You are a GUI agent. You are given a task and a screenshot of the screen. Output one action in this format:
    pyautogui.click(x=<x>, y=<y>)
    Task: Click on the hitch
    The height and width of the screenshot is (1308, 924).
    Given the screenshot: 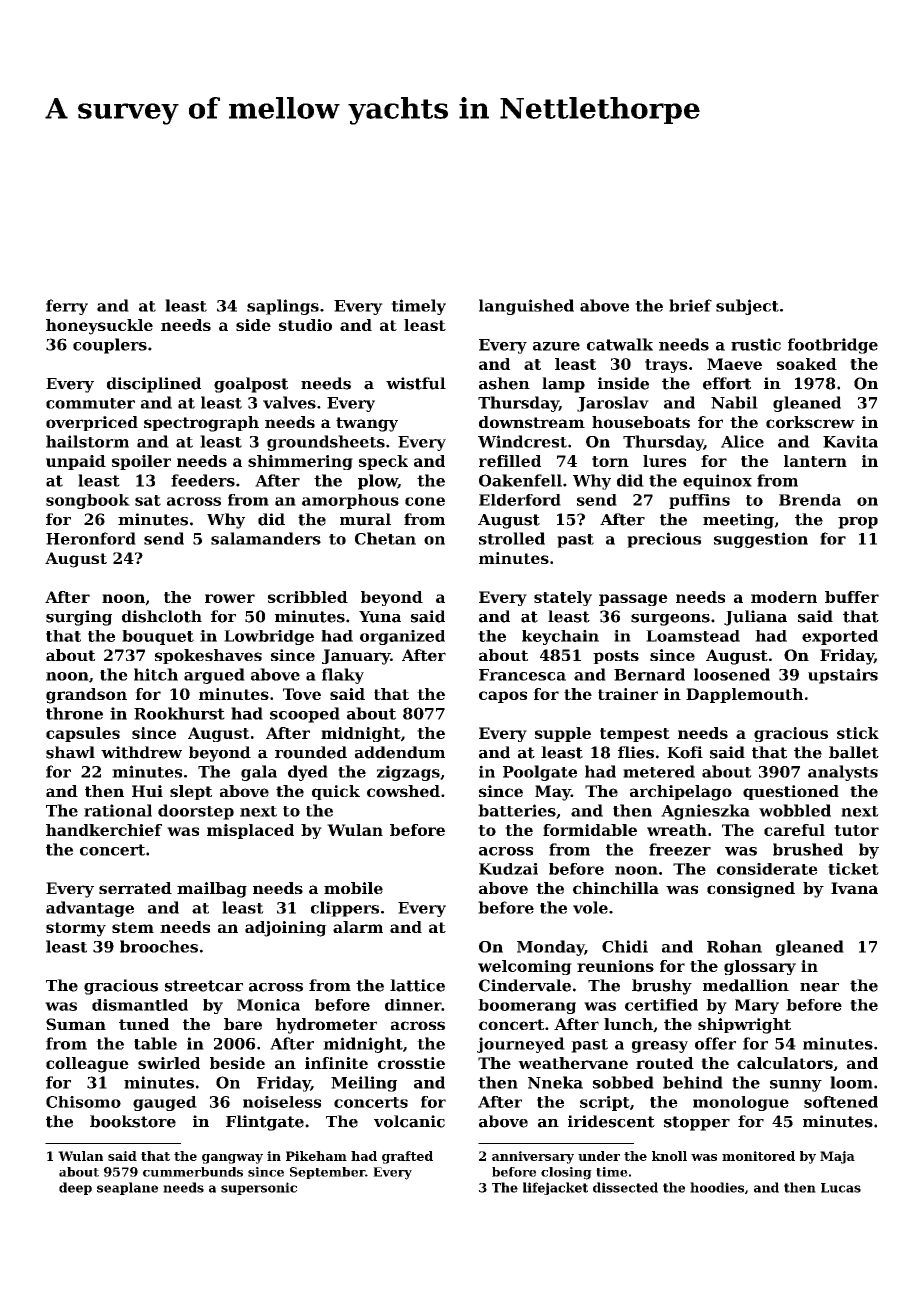 What is the action you would take?
    pyautogui.click(x=156, y=674)
